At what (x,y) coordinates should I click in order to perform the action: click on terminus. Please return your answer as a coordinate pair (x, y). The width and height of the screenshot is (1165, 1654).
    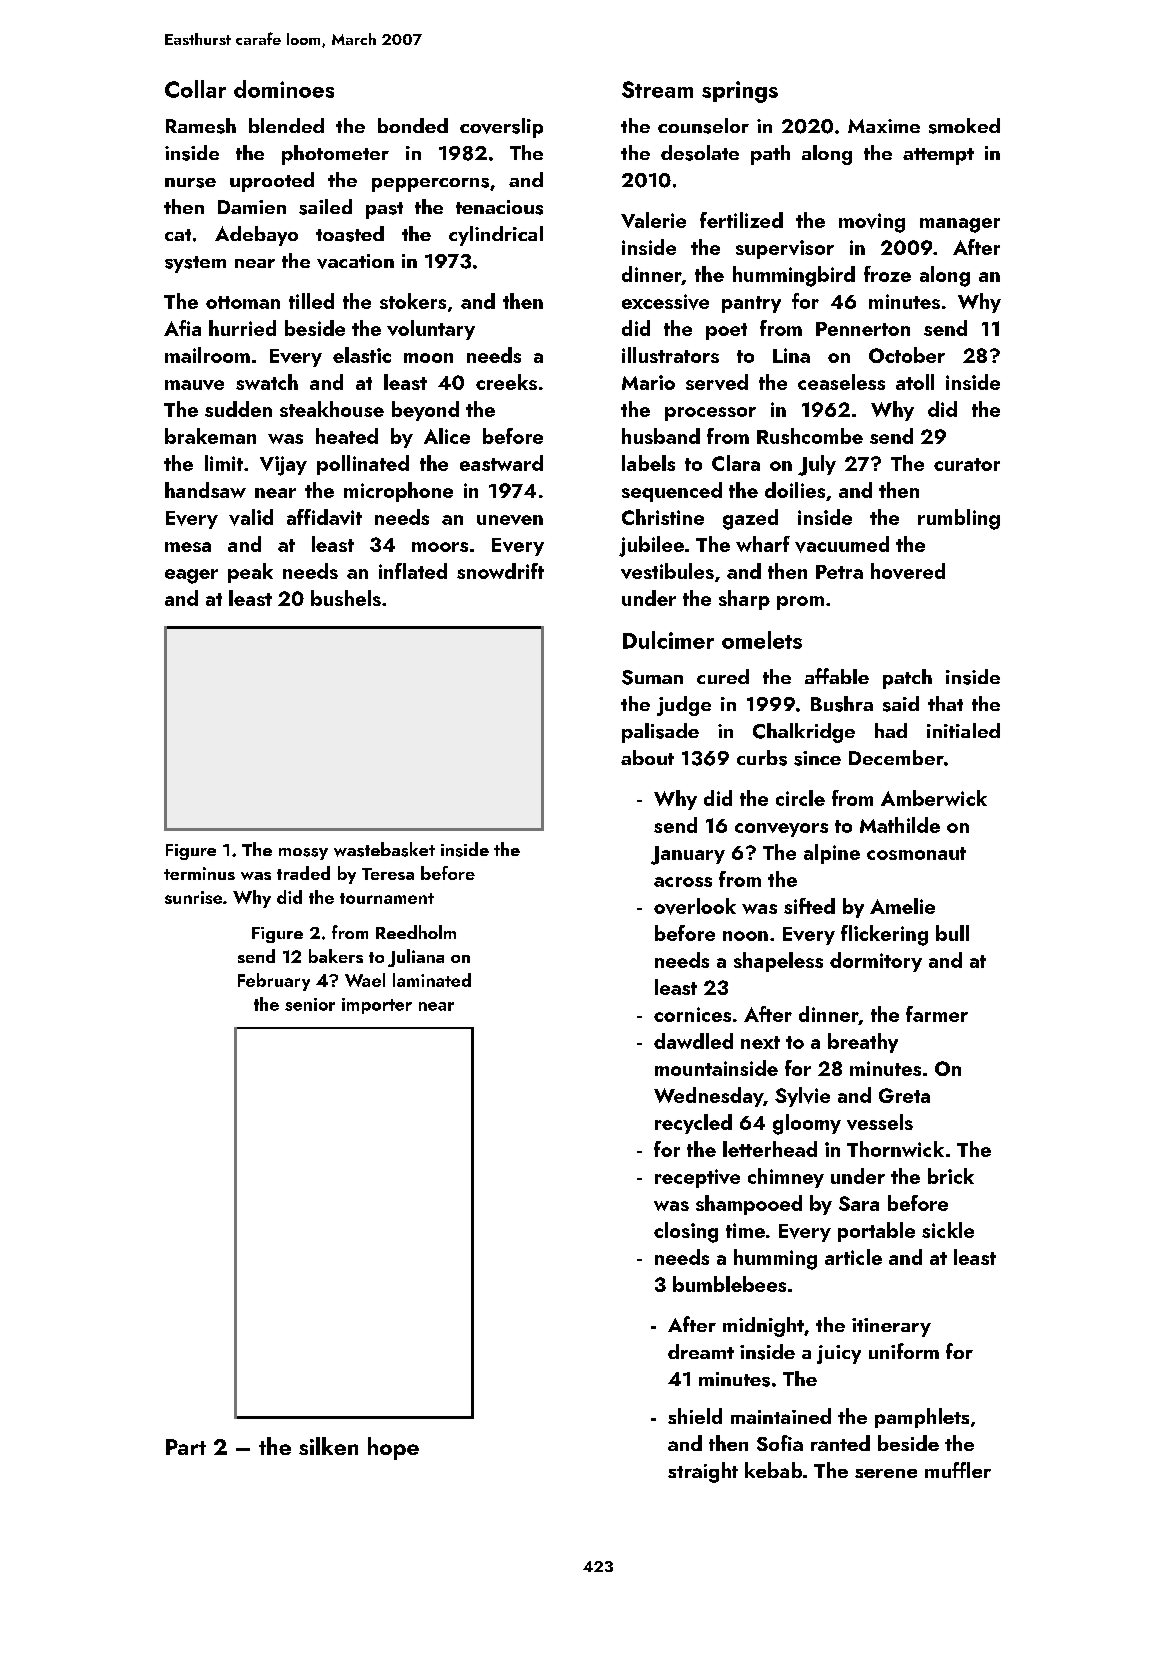
    Looking at the image, I should click on (199, 873).
